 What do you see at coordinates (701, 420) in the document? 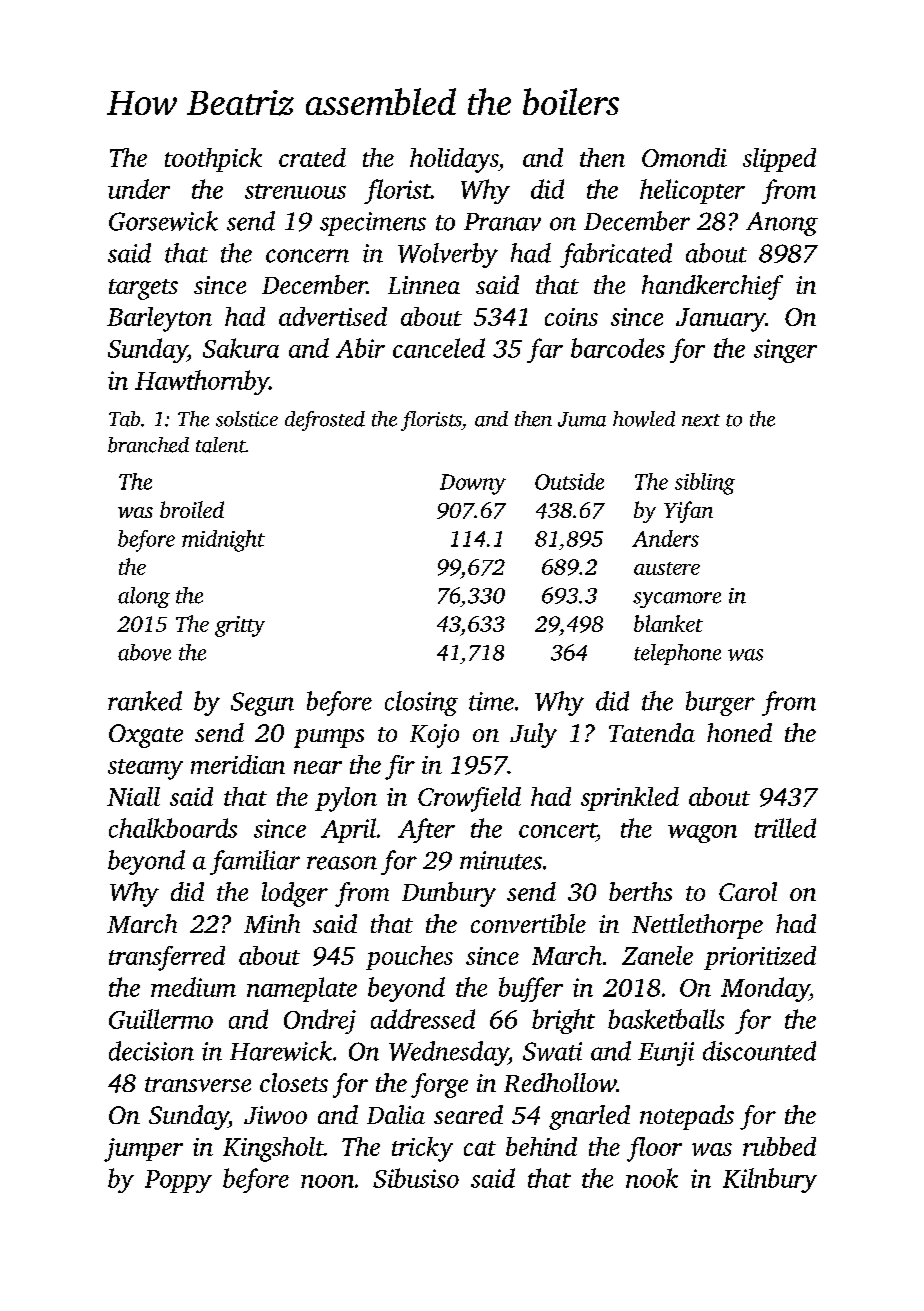
I see `next` at bounding box center [701, 420].
